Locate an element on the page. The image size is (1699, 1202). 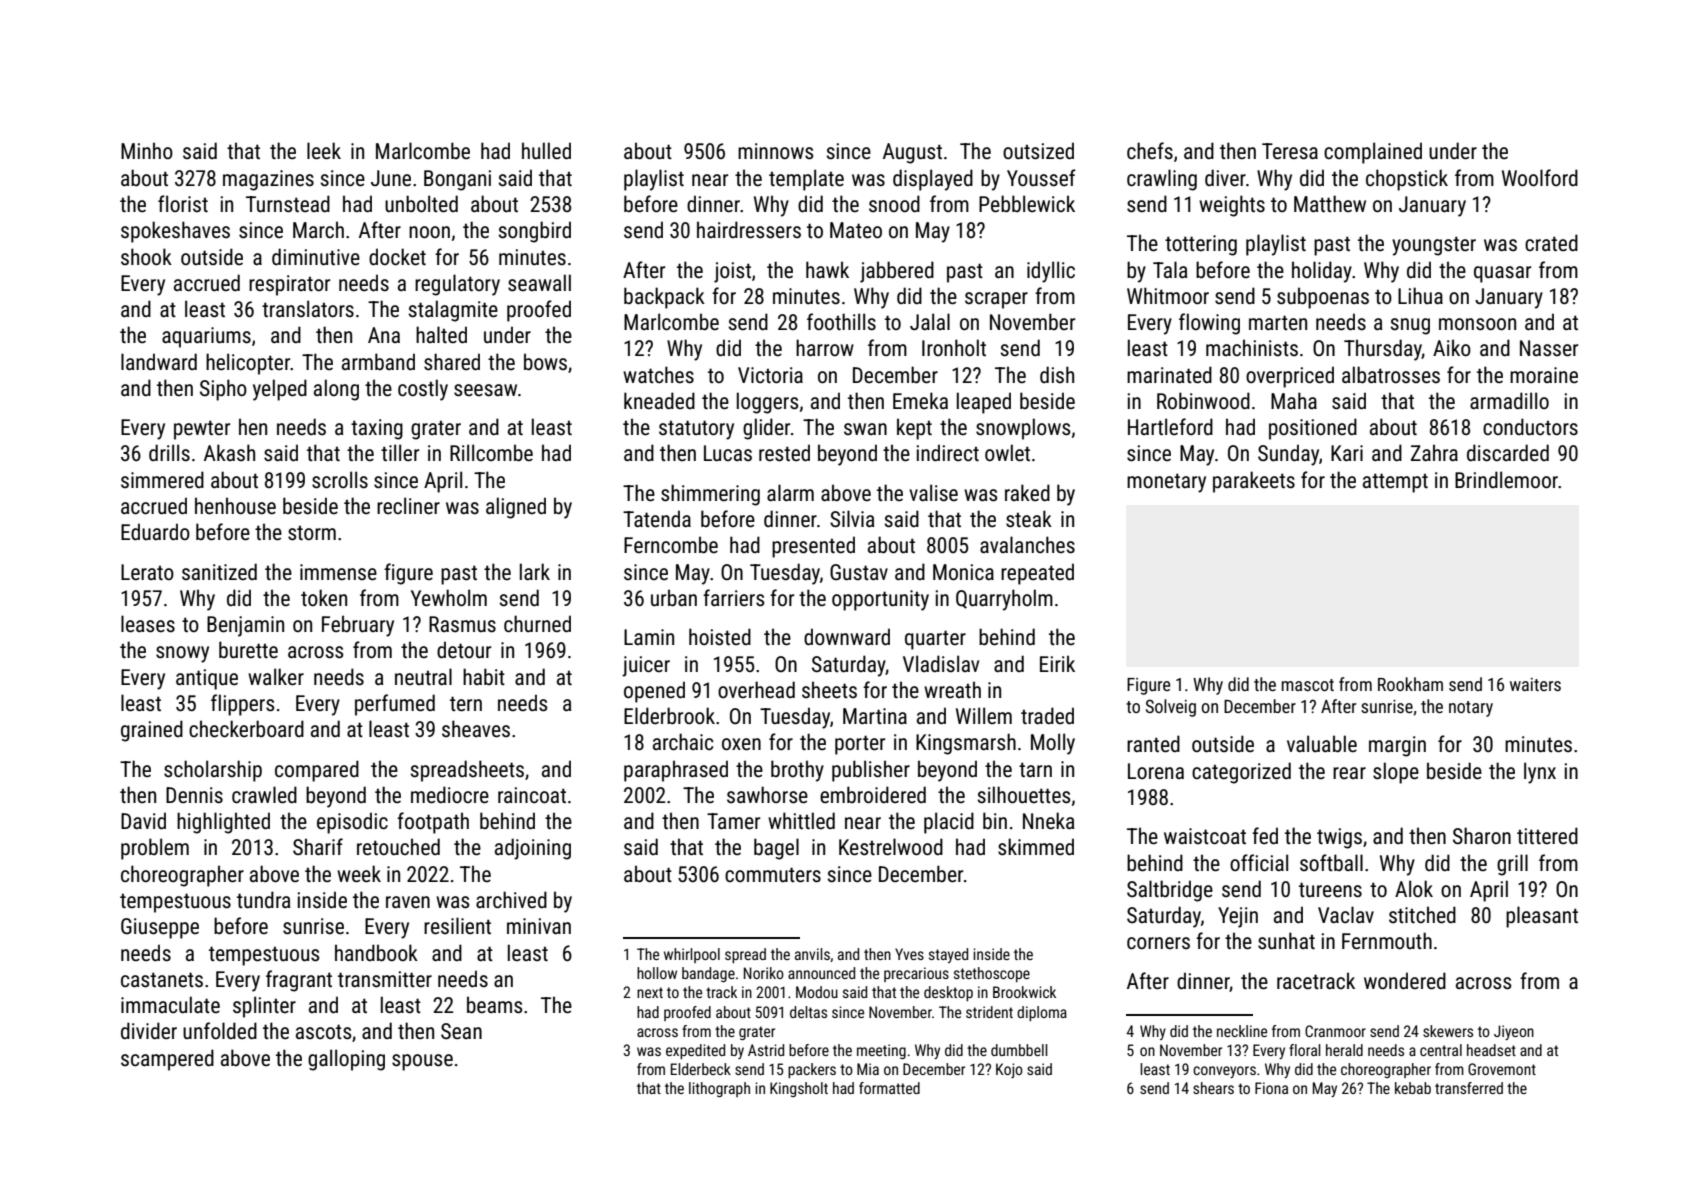
parakeets is located at coordinates (1254, 482).
